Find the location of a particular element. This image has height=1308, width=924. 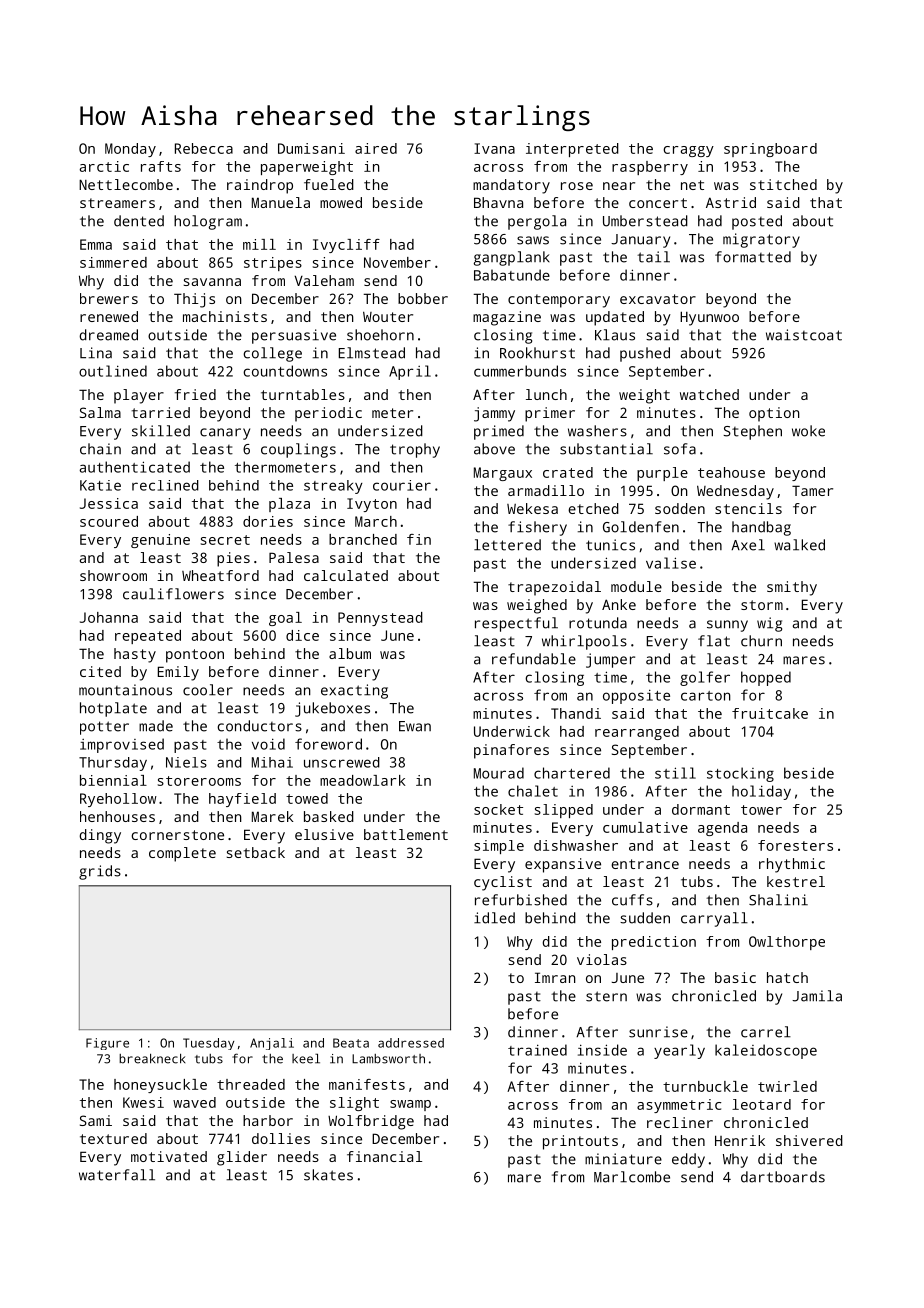

aired is located at coordinates (376, 148).
